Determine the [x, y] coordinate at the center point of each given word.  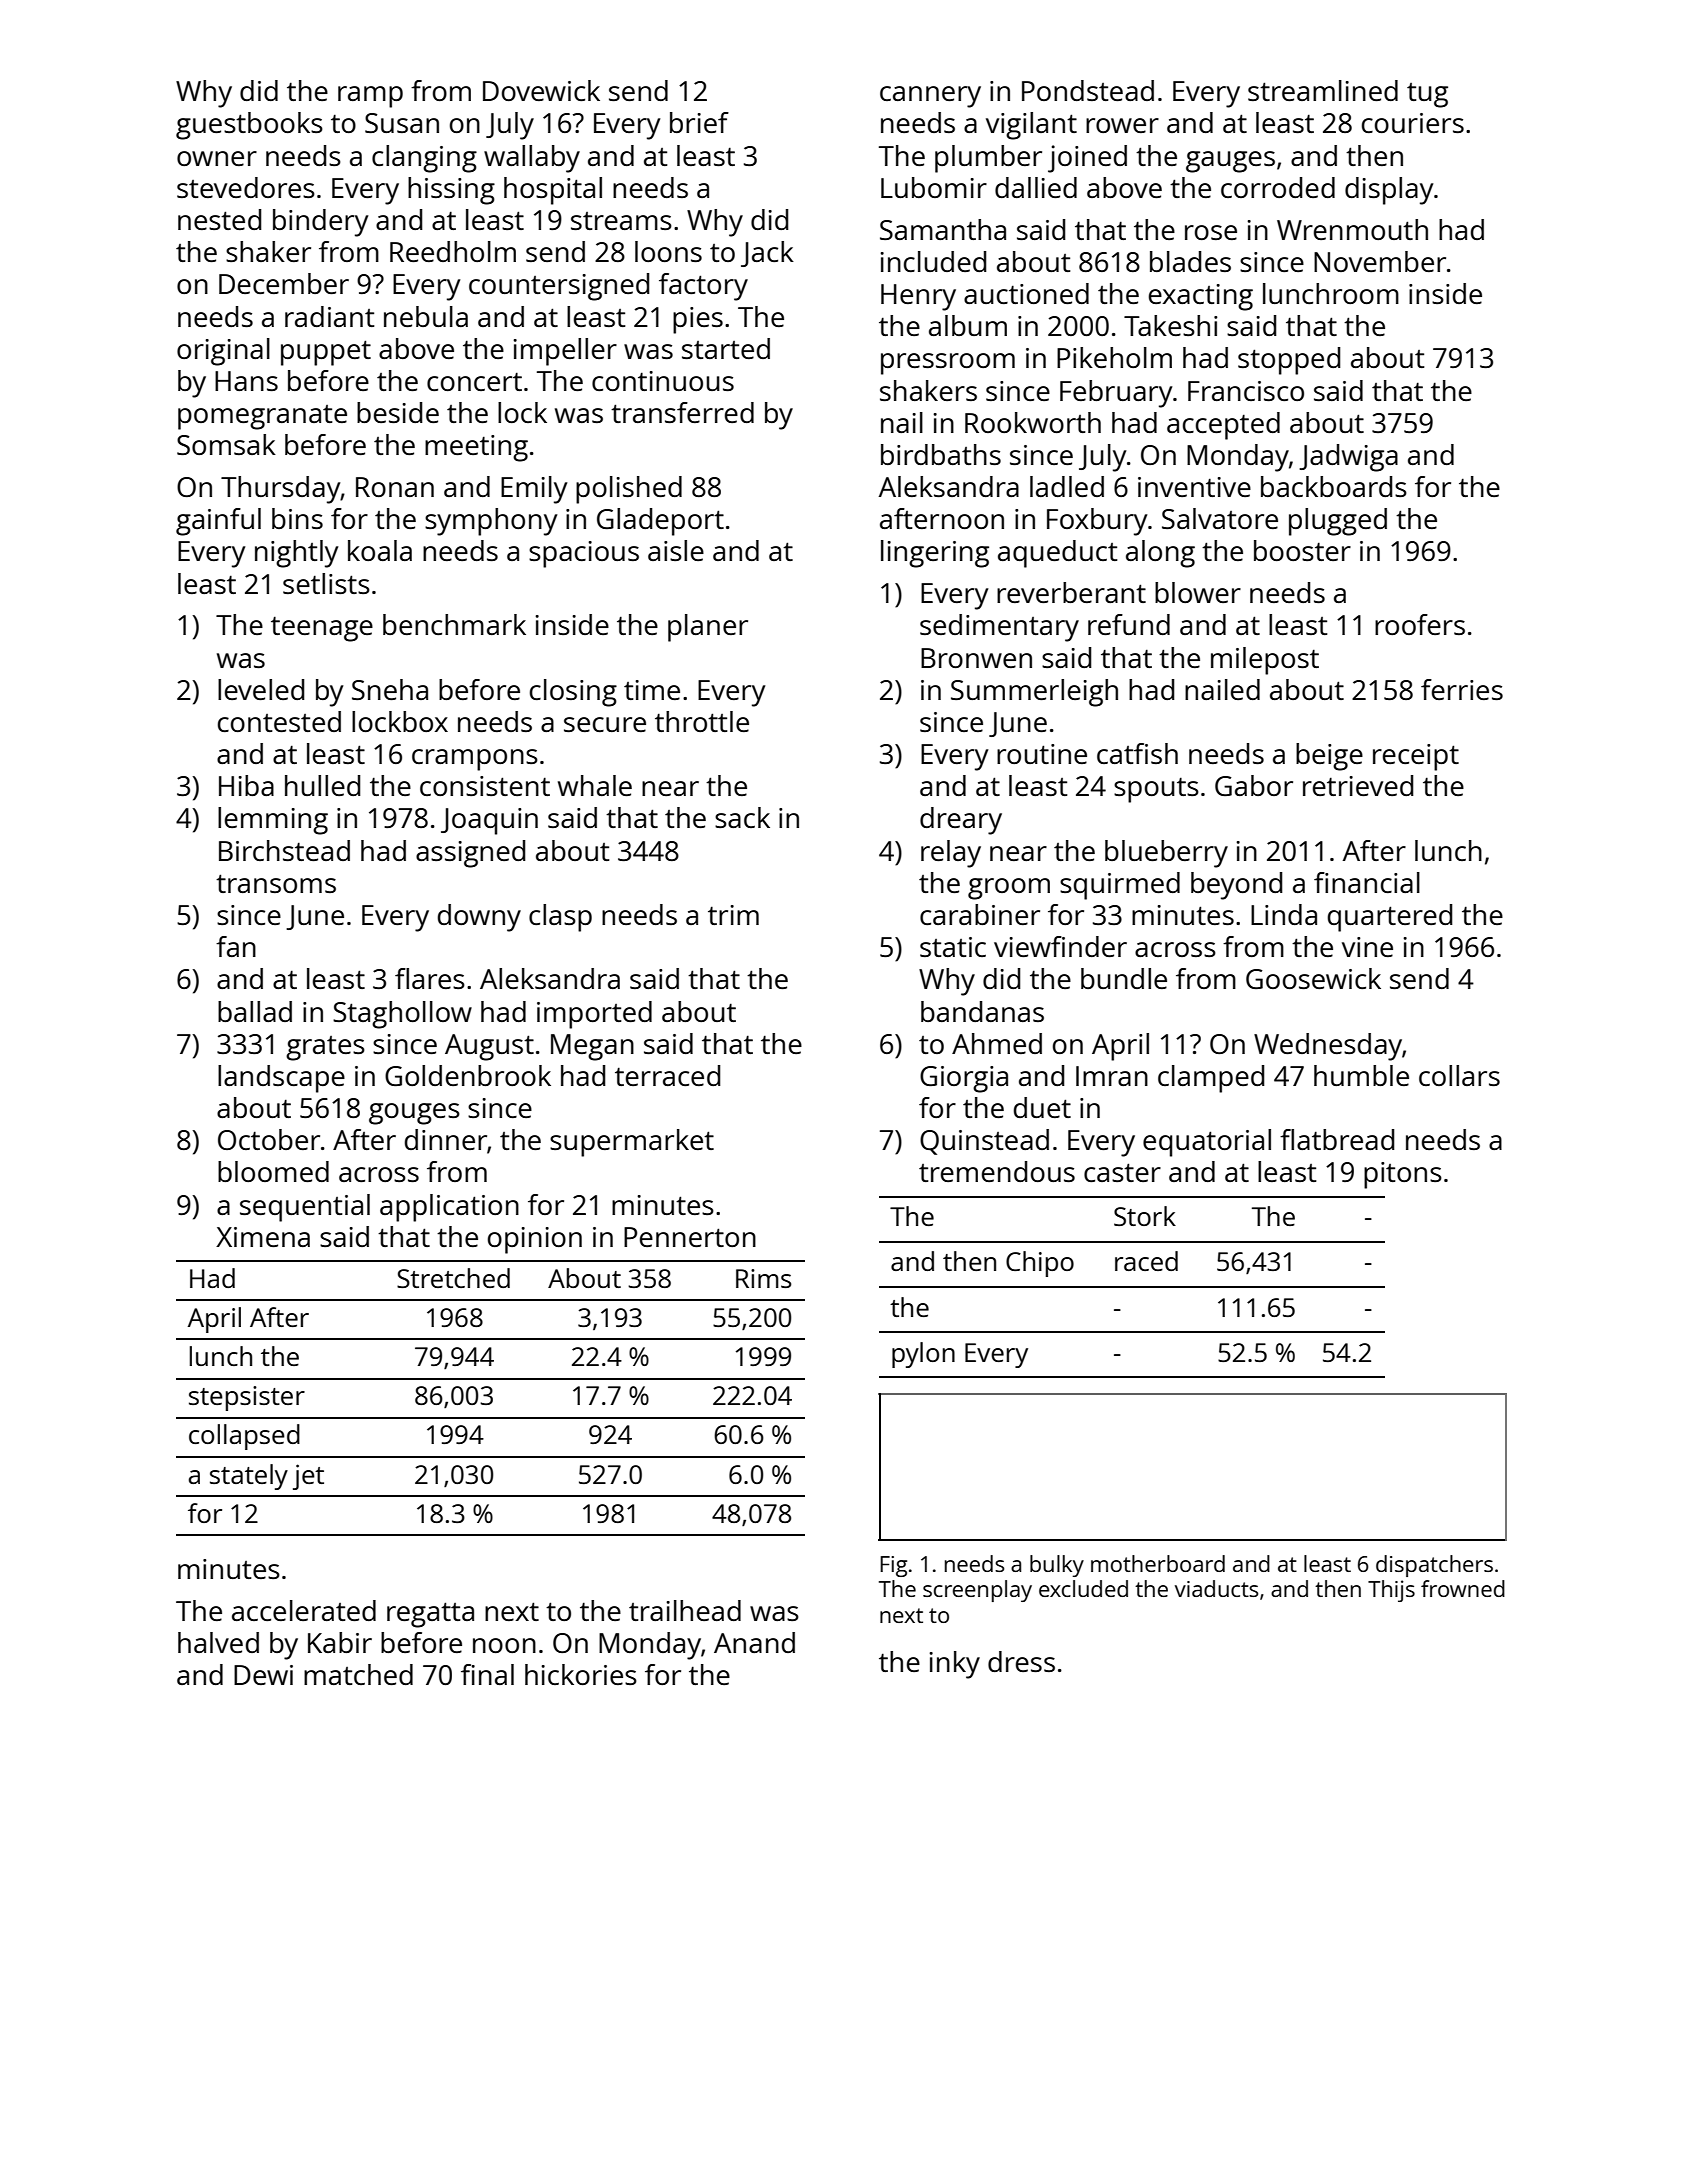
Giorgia [964, 1079]
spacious [584, 554]
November [1380, 261]
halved [218, 1642]
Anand [754, 1642]
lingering [935, 554]
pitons [1403, 1175]
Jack [767, 254]
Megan [592, 1047]
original [223, 352]
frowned [1463, 1588]
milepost [1265, 661]
